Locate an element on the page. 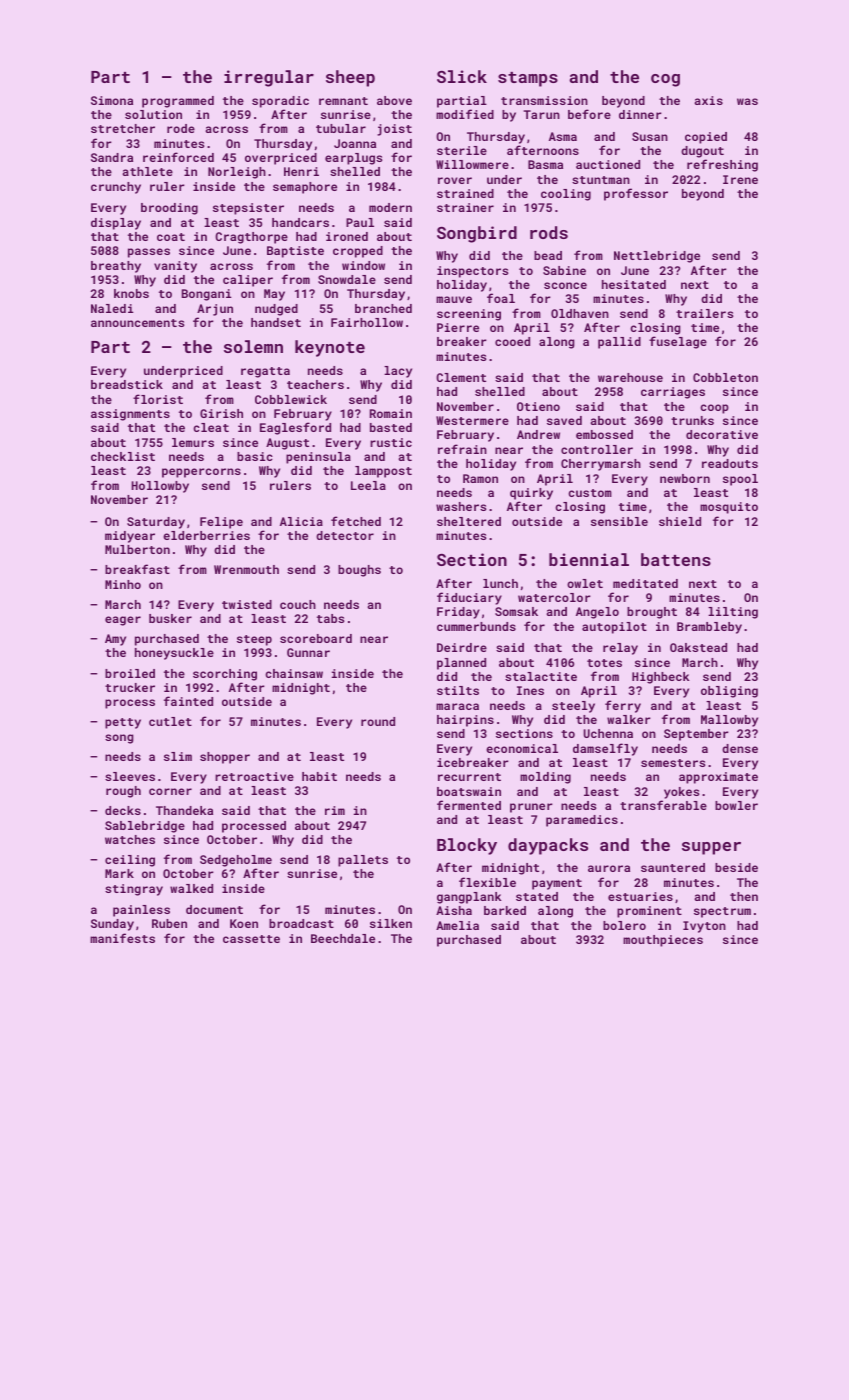  programmed is located at coordinates (178, 102).
